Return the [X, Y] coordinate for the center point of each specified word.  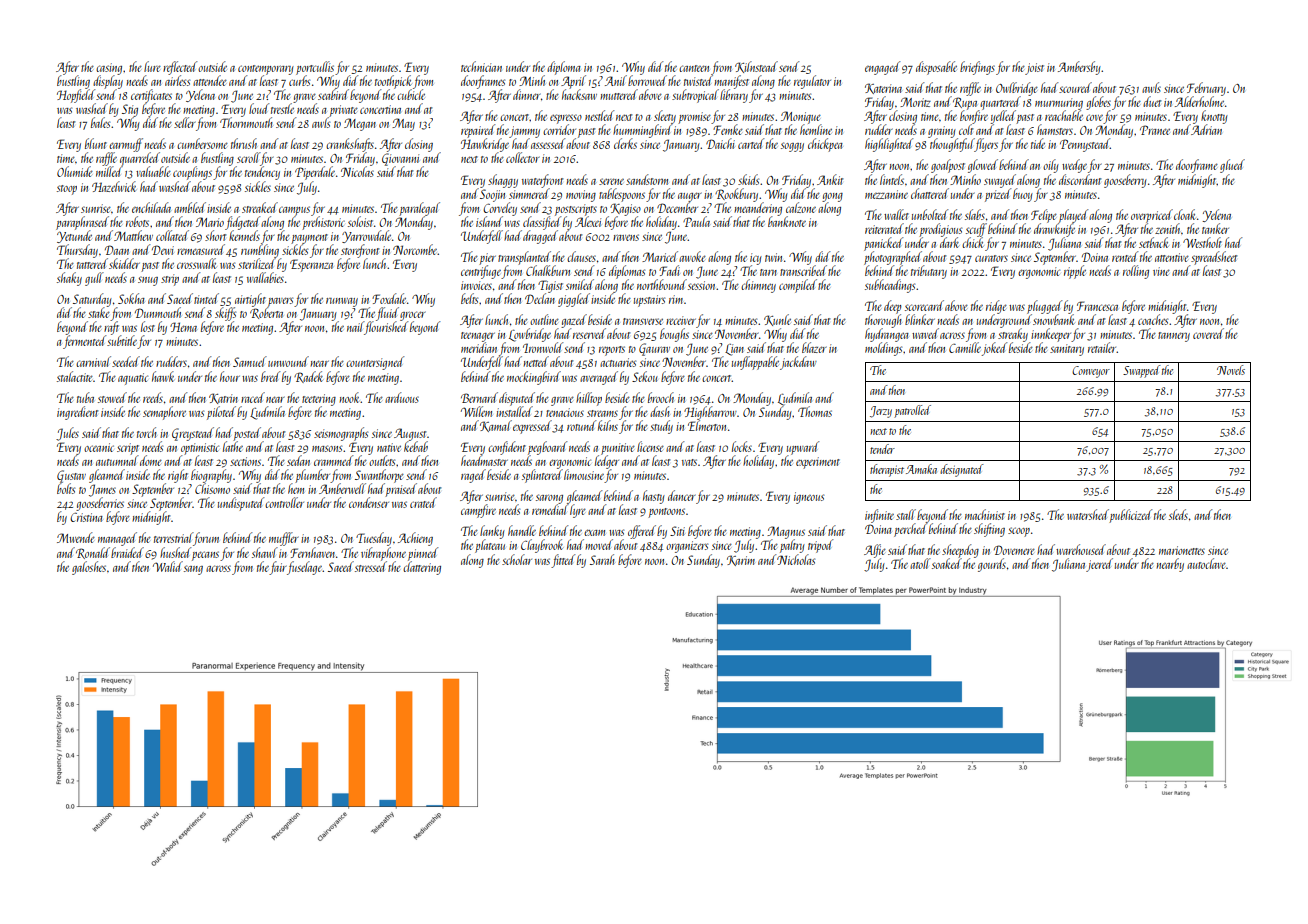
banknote [787, 221]
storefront [360, 251]
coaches [1153, 319]
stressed [371, 566]
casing [109, 69]
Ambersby [1079, 68]
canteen [694, 68]
